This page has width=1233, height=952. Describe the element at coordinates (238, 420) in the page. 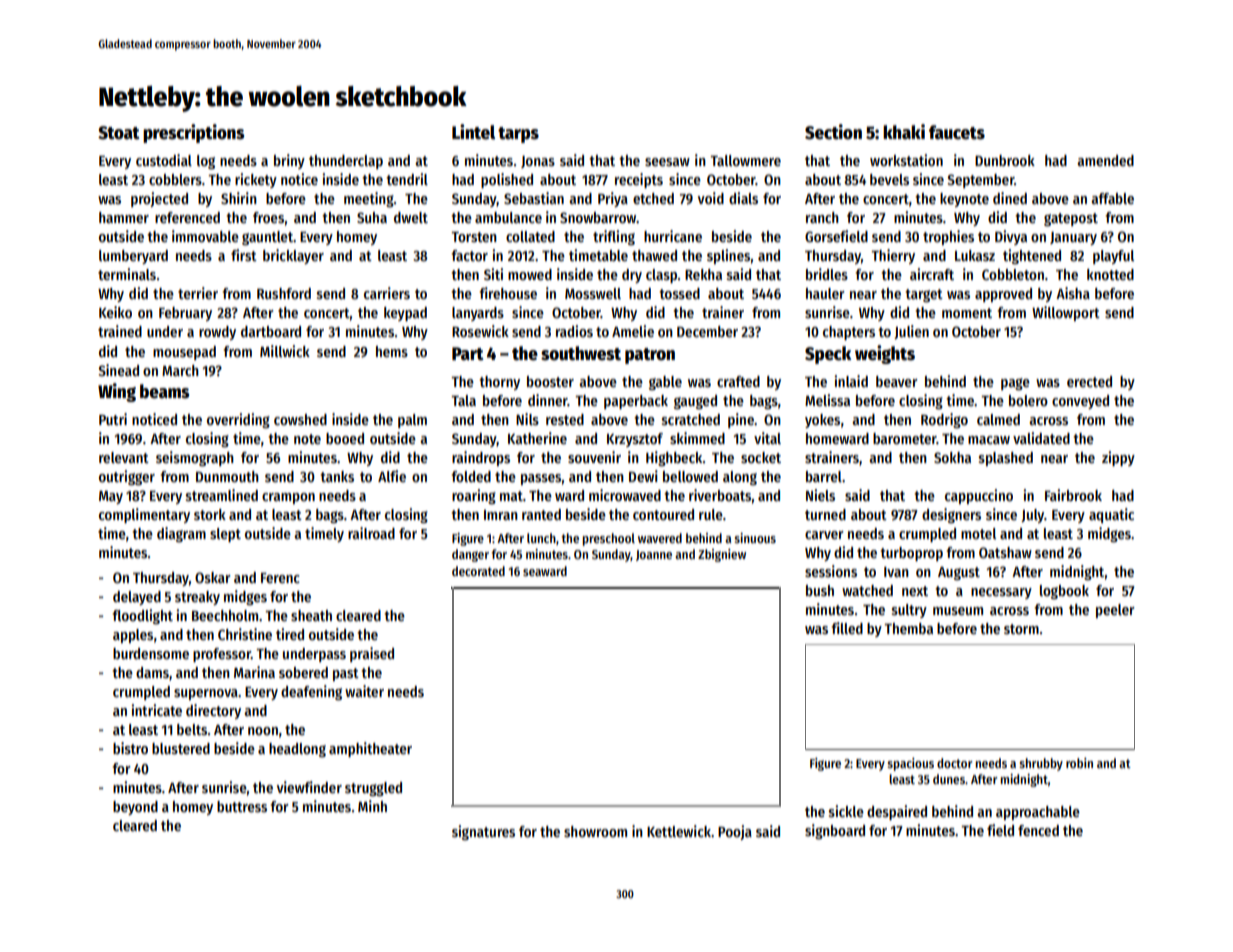

I see `overriding` at that location.
